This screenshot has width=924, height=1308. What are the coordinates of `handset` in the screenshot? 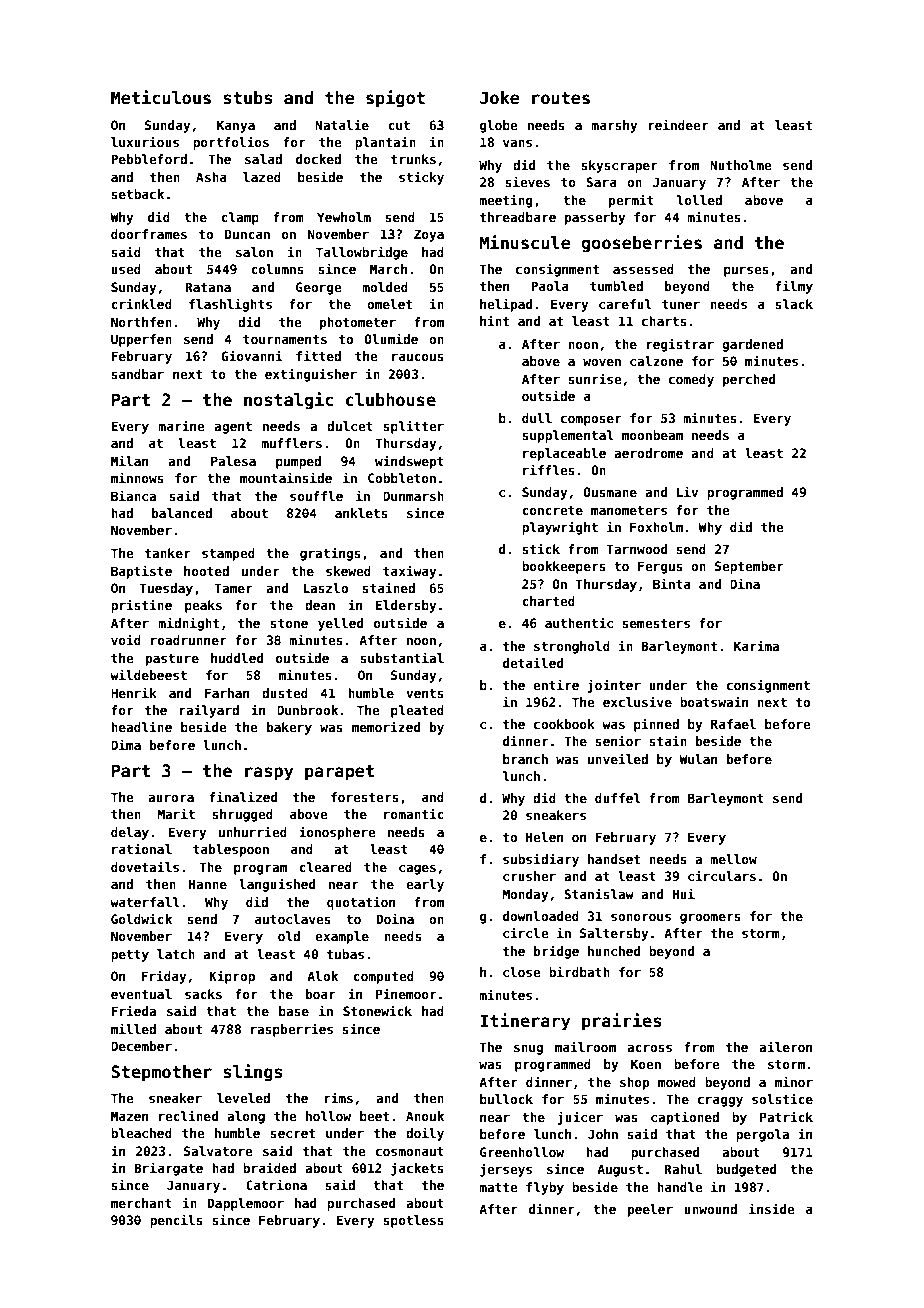 It's located at (614, 859).
